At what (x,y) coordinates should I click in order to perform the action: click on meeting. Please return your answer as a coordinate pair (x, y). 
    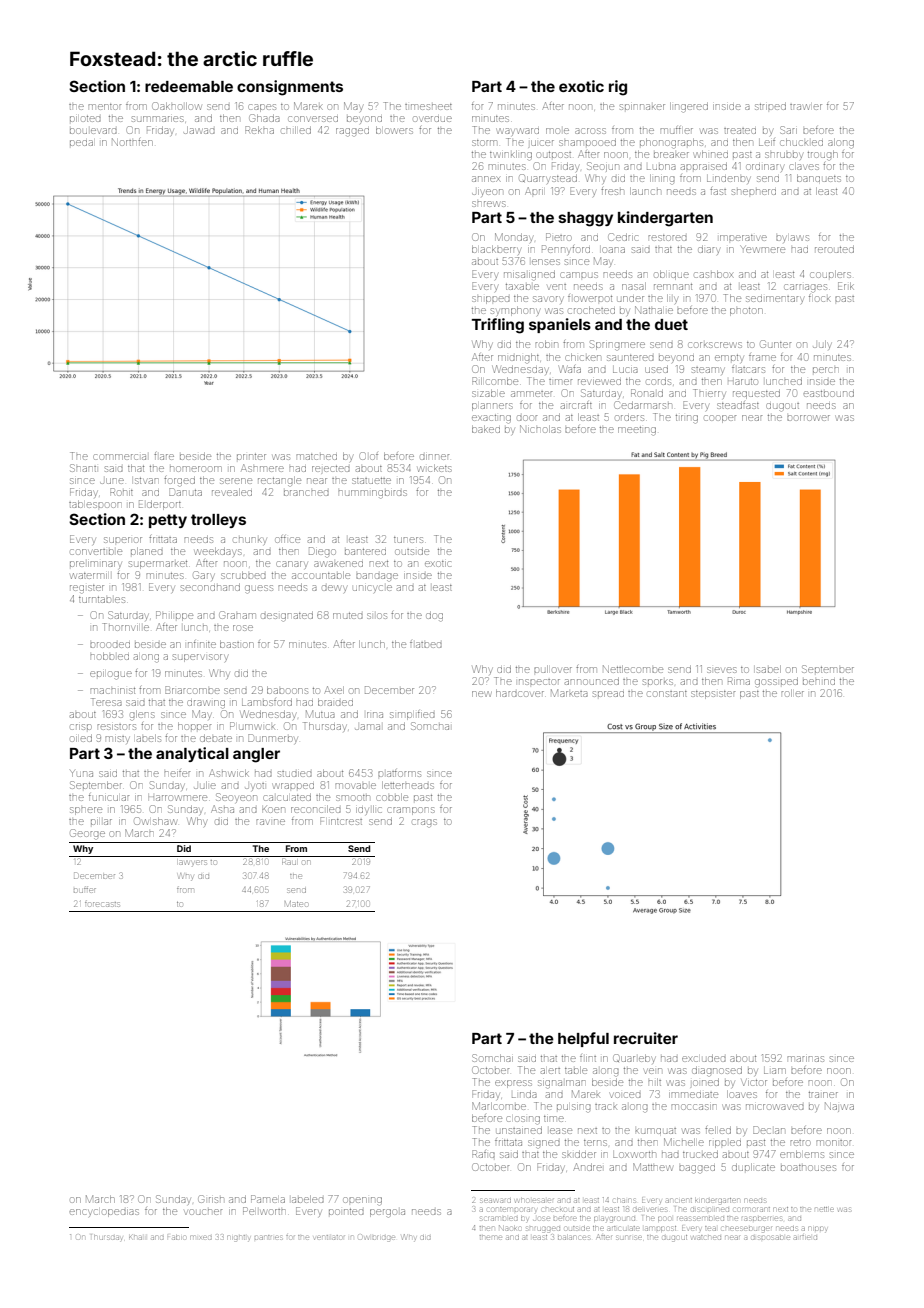
    Looking at the image, I should click on (637, 431).
